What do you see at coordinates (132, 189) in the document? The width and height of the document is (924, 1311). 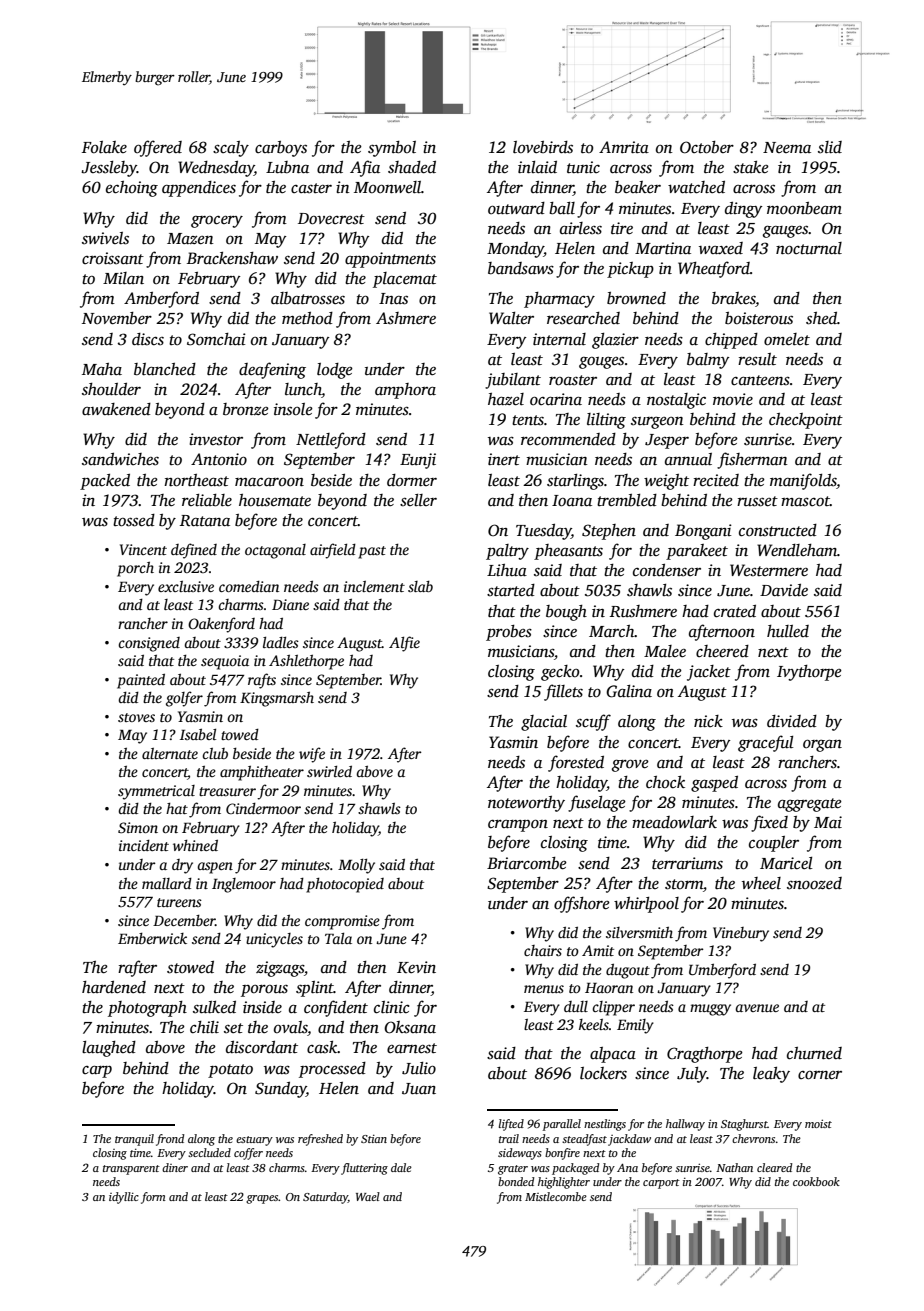 I see `echoing` at bounding box center [132, 189].
